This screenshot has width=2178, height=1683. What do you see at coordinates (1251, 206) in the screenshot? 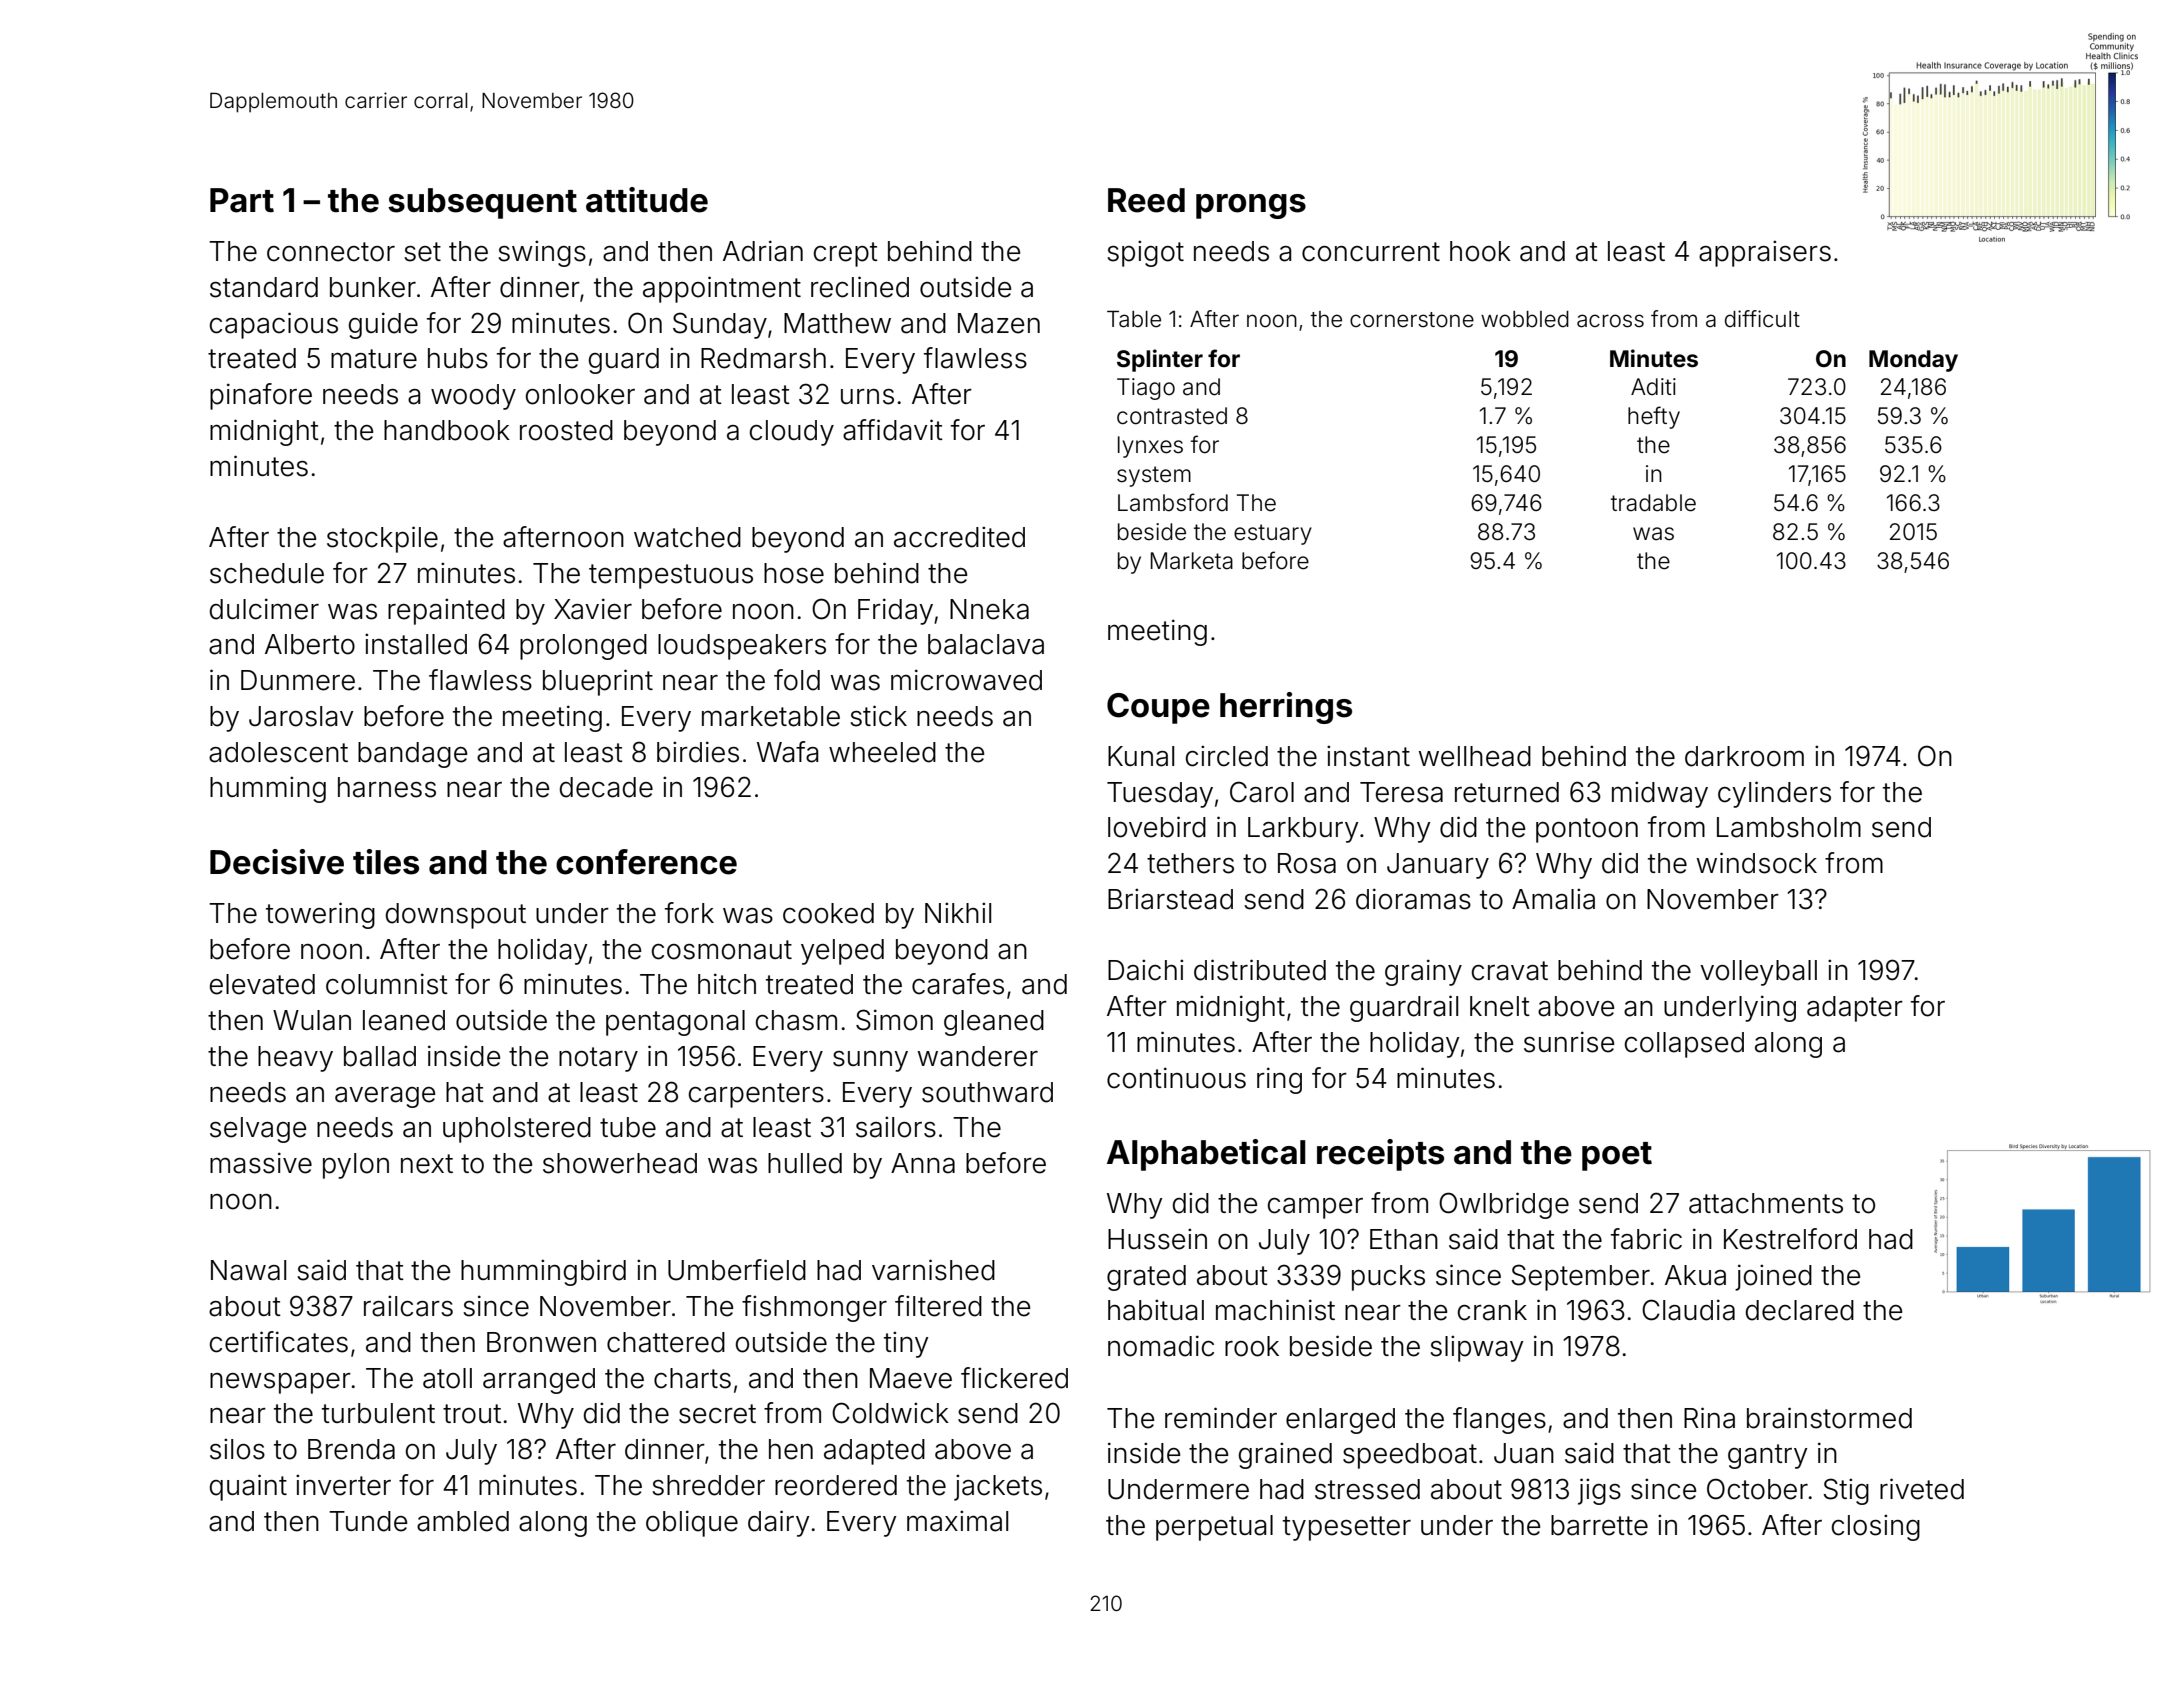
I see `prongs` at bounding box center [1251, 206].
